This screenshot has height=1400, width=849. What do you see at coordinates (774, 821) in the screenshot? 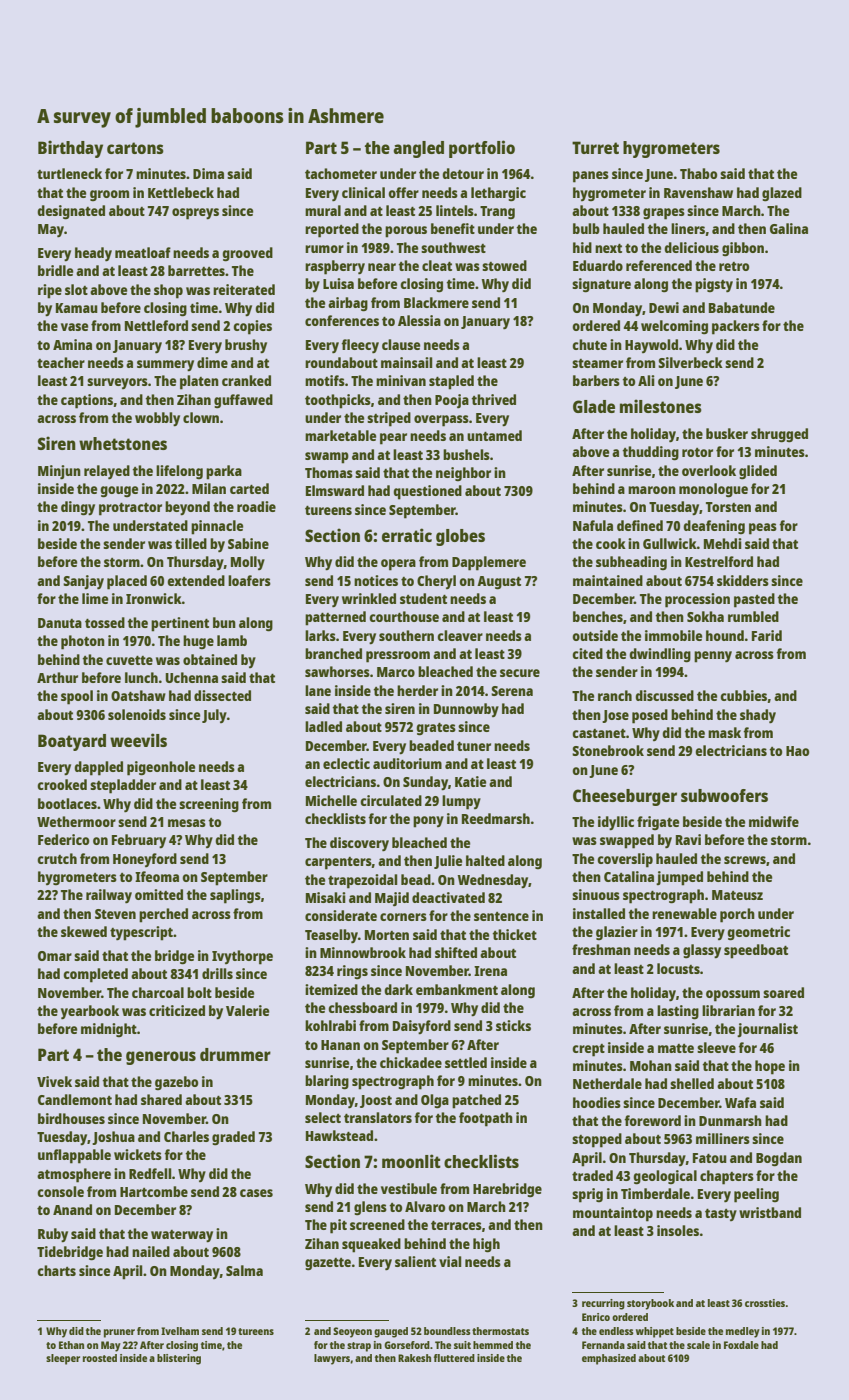
I see `midwife` at bounding box center [774, 821].
